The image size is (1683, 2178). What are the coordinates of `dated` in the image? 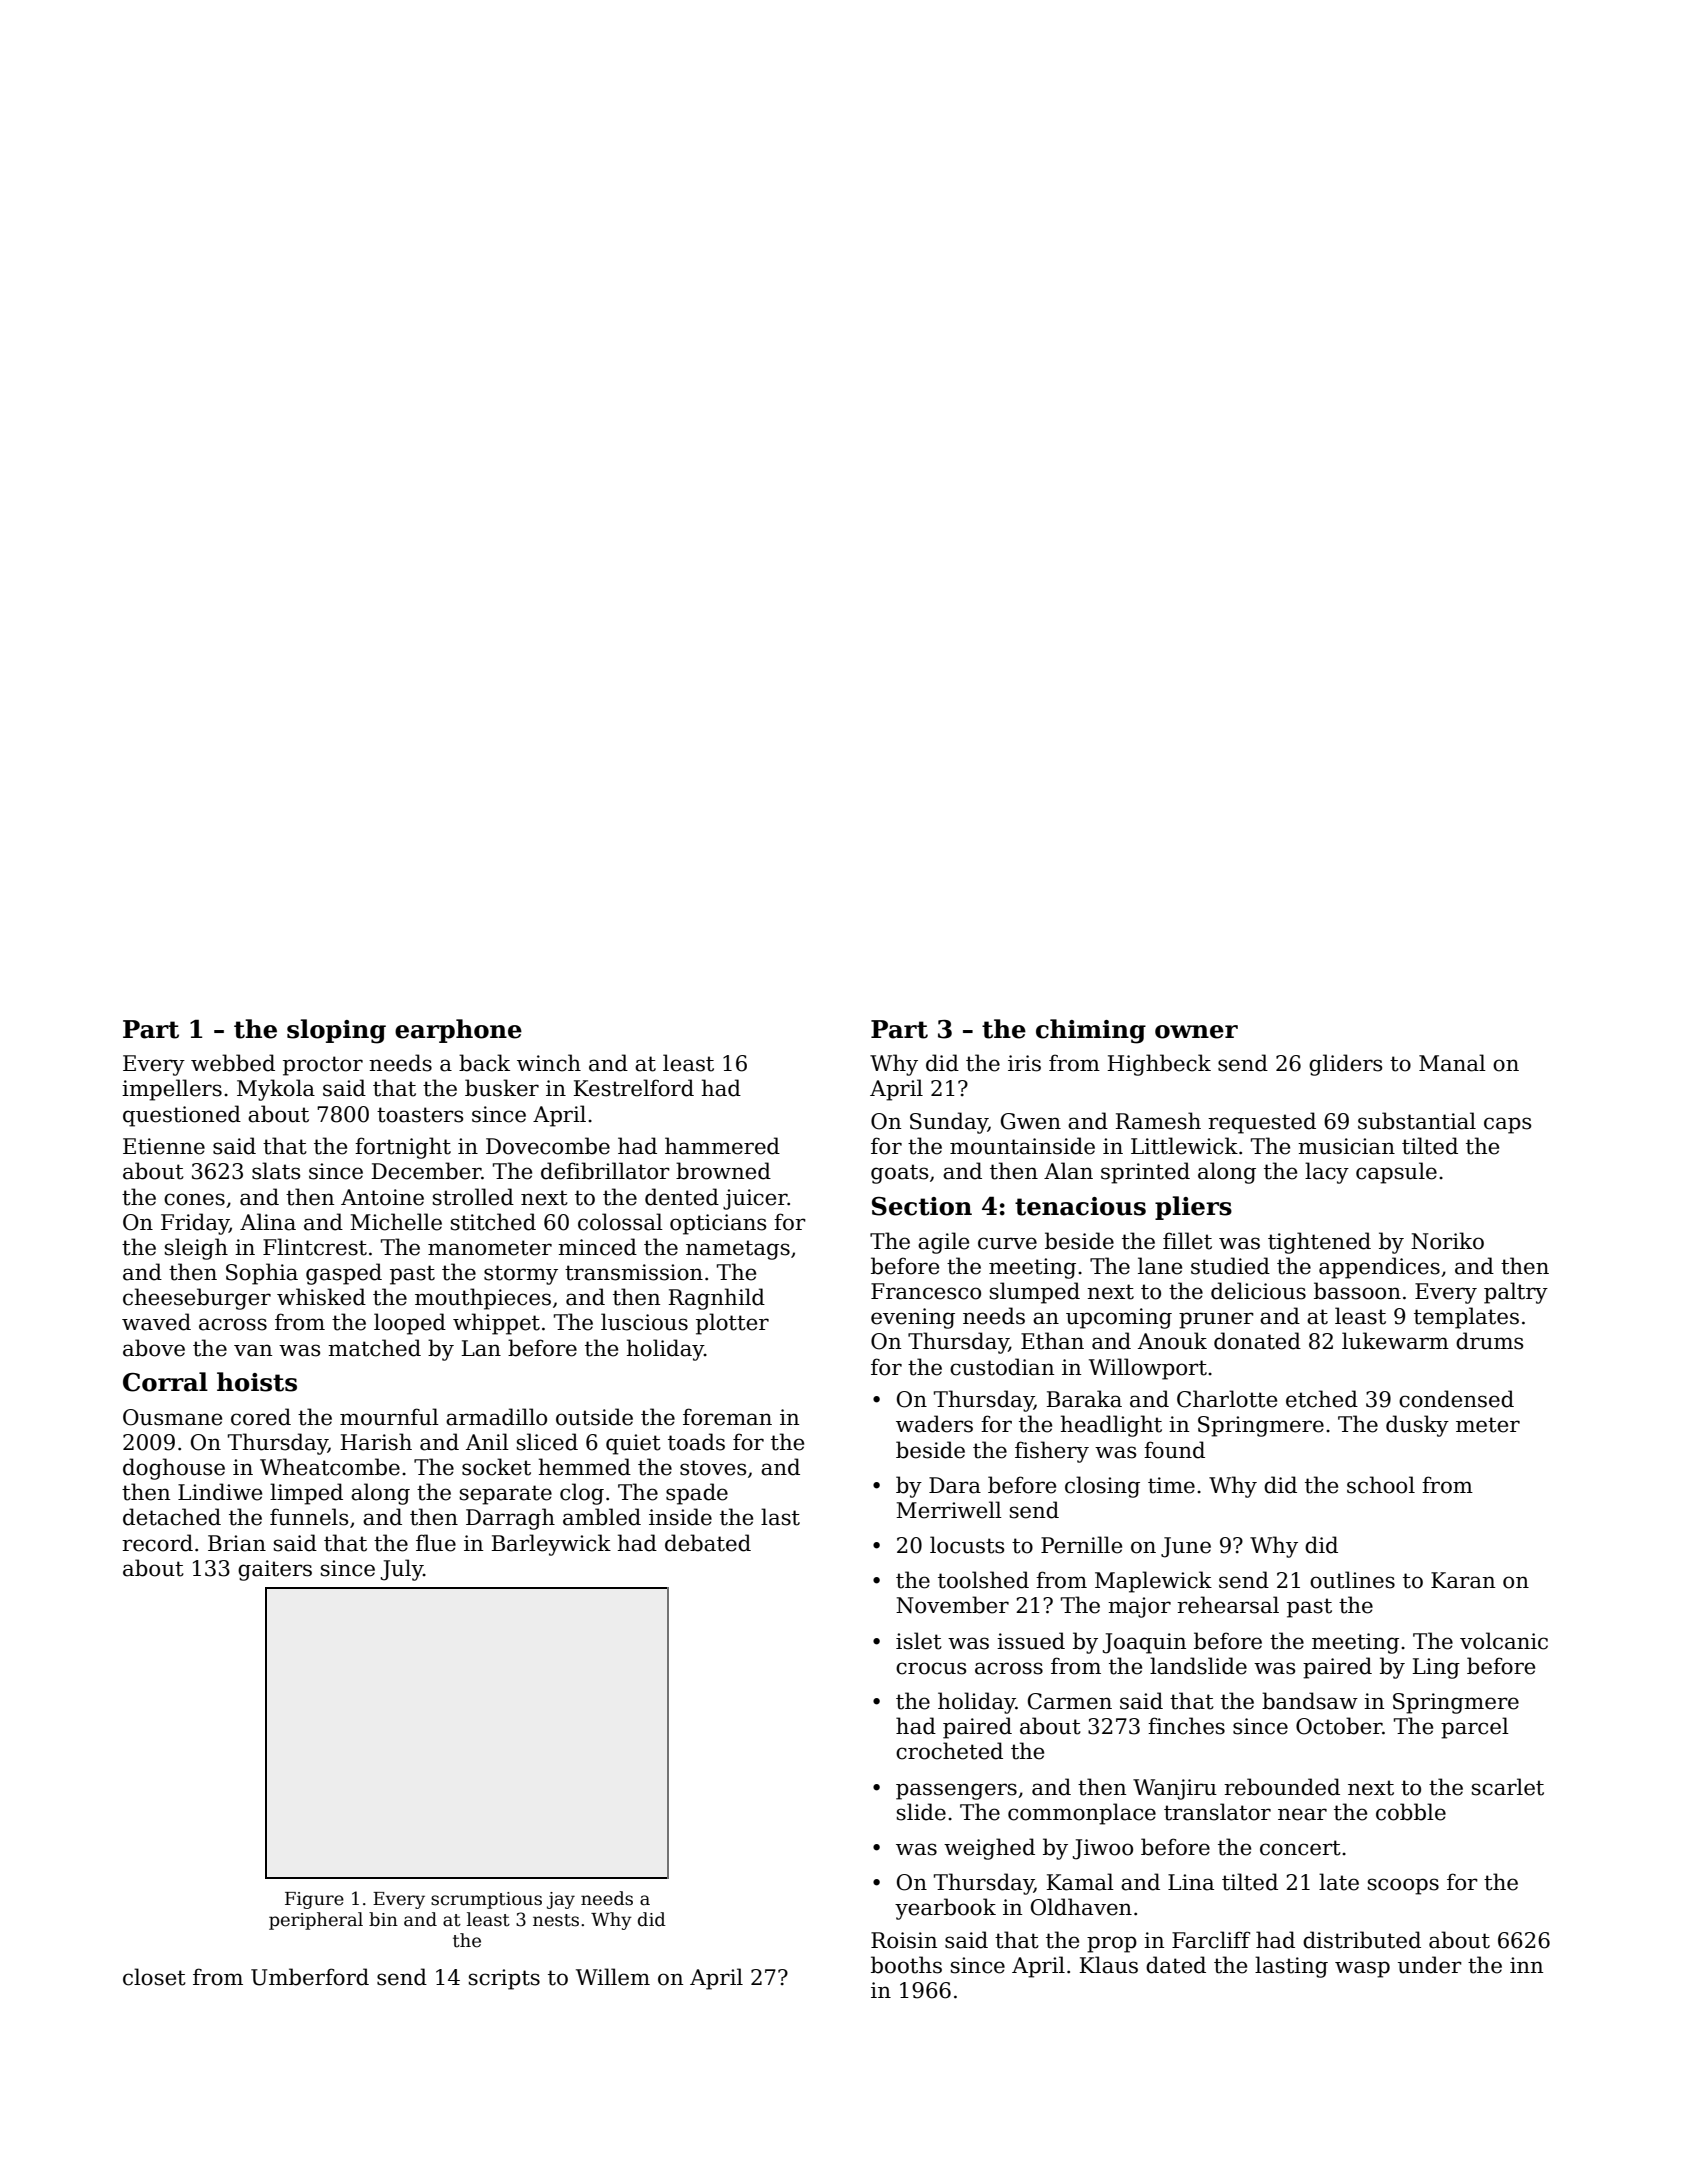 It's located at (1176, 1965).
